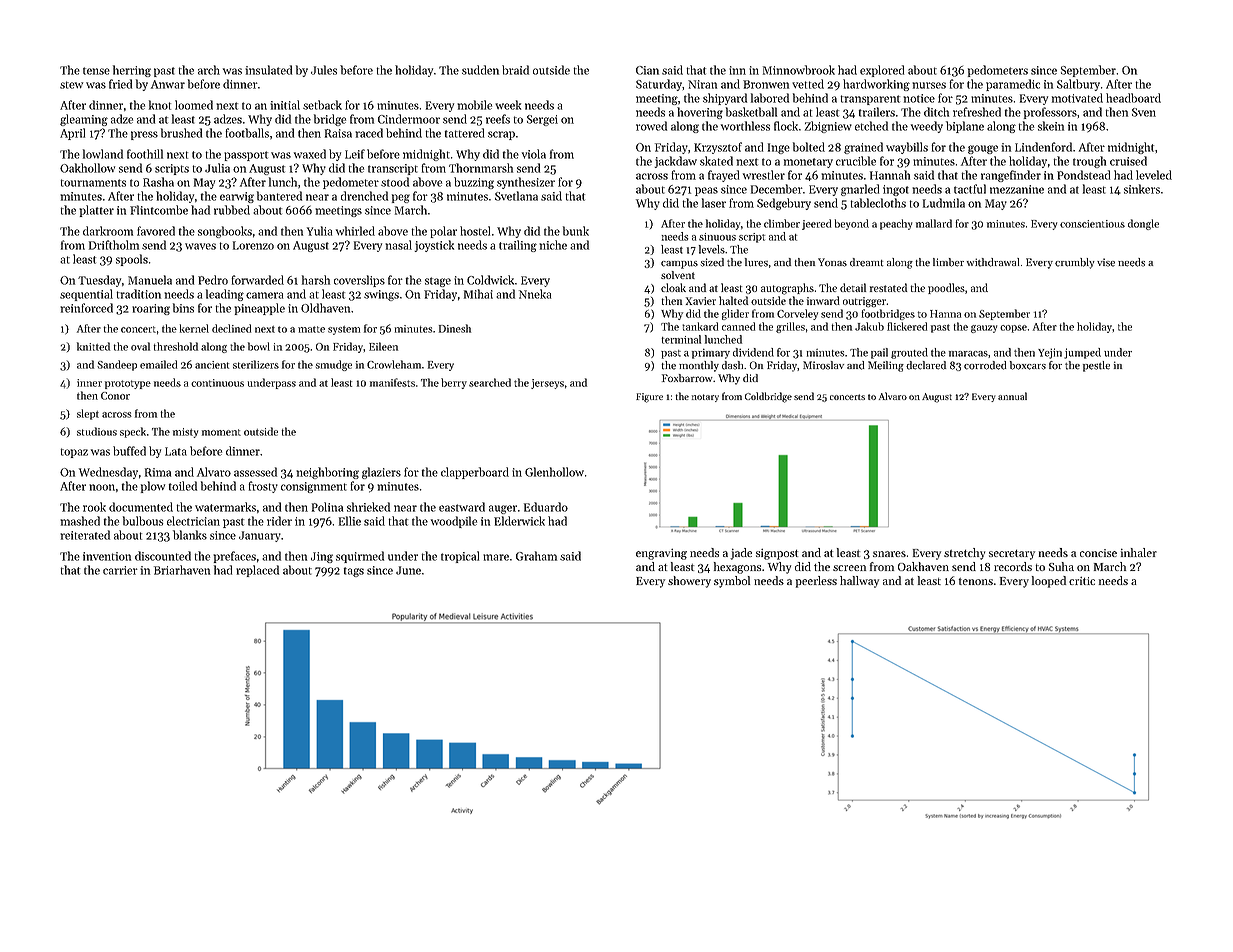 Image resolution: width=1233 pixels, height=952 pixels. Describe the element at coordinates (889, 287) in the screenshot. I see `restated` at that location.
